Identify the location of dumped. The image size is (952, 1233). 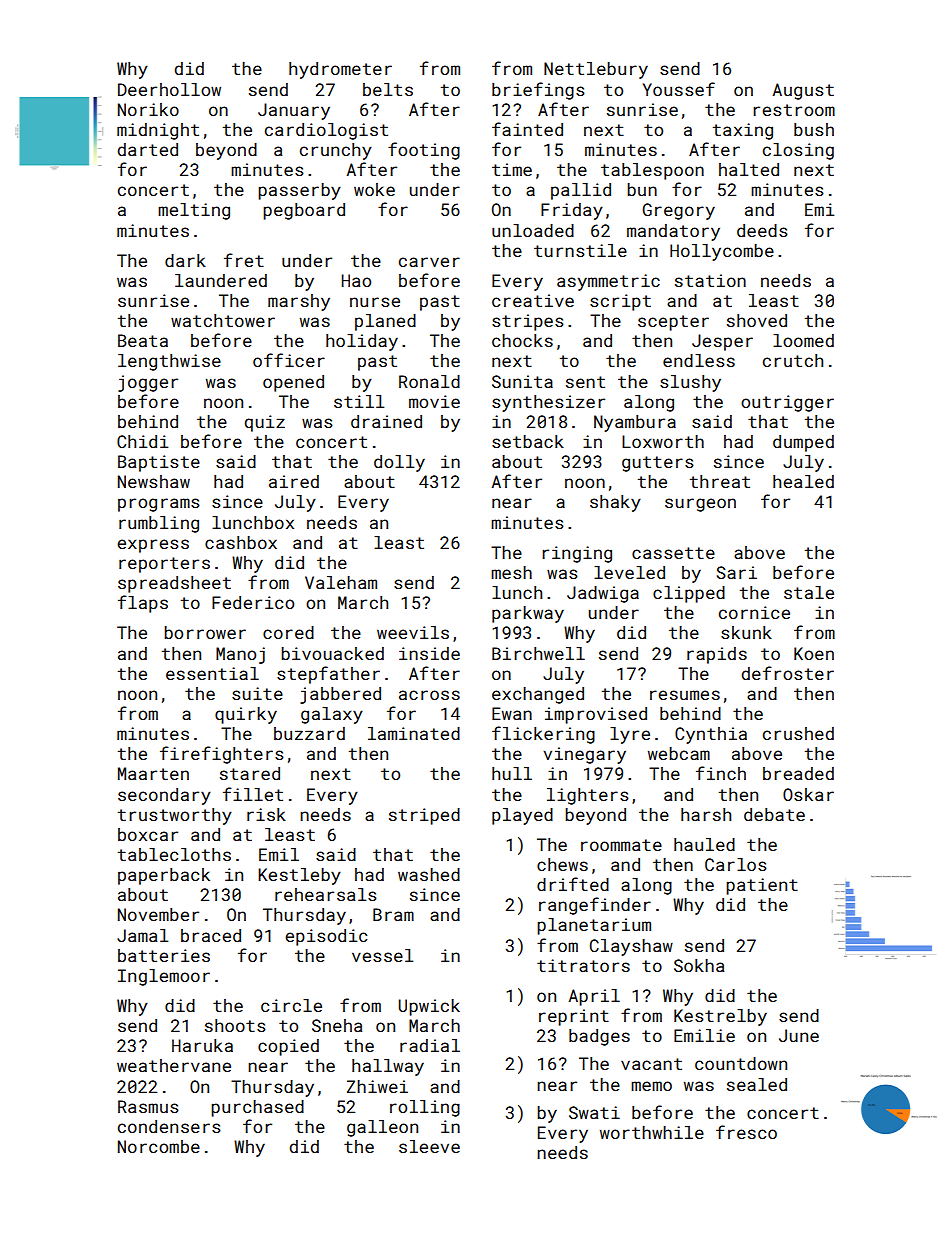
(803, 443).
